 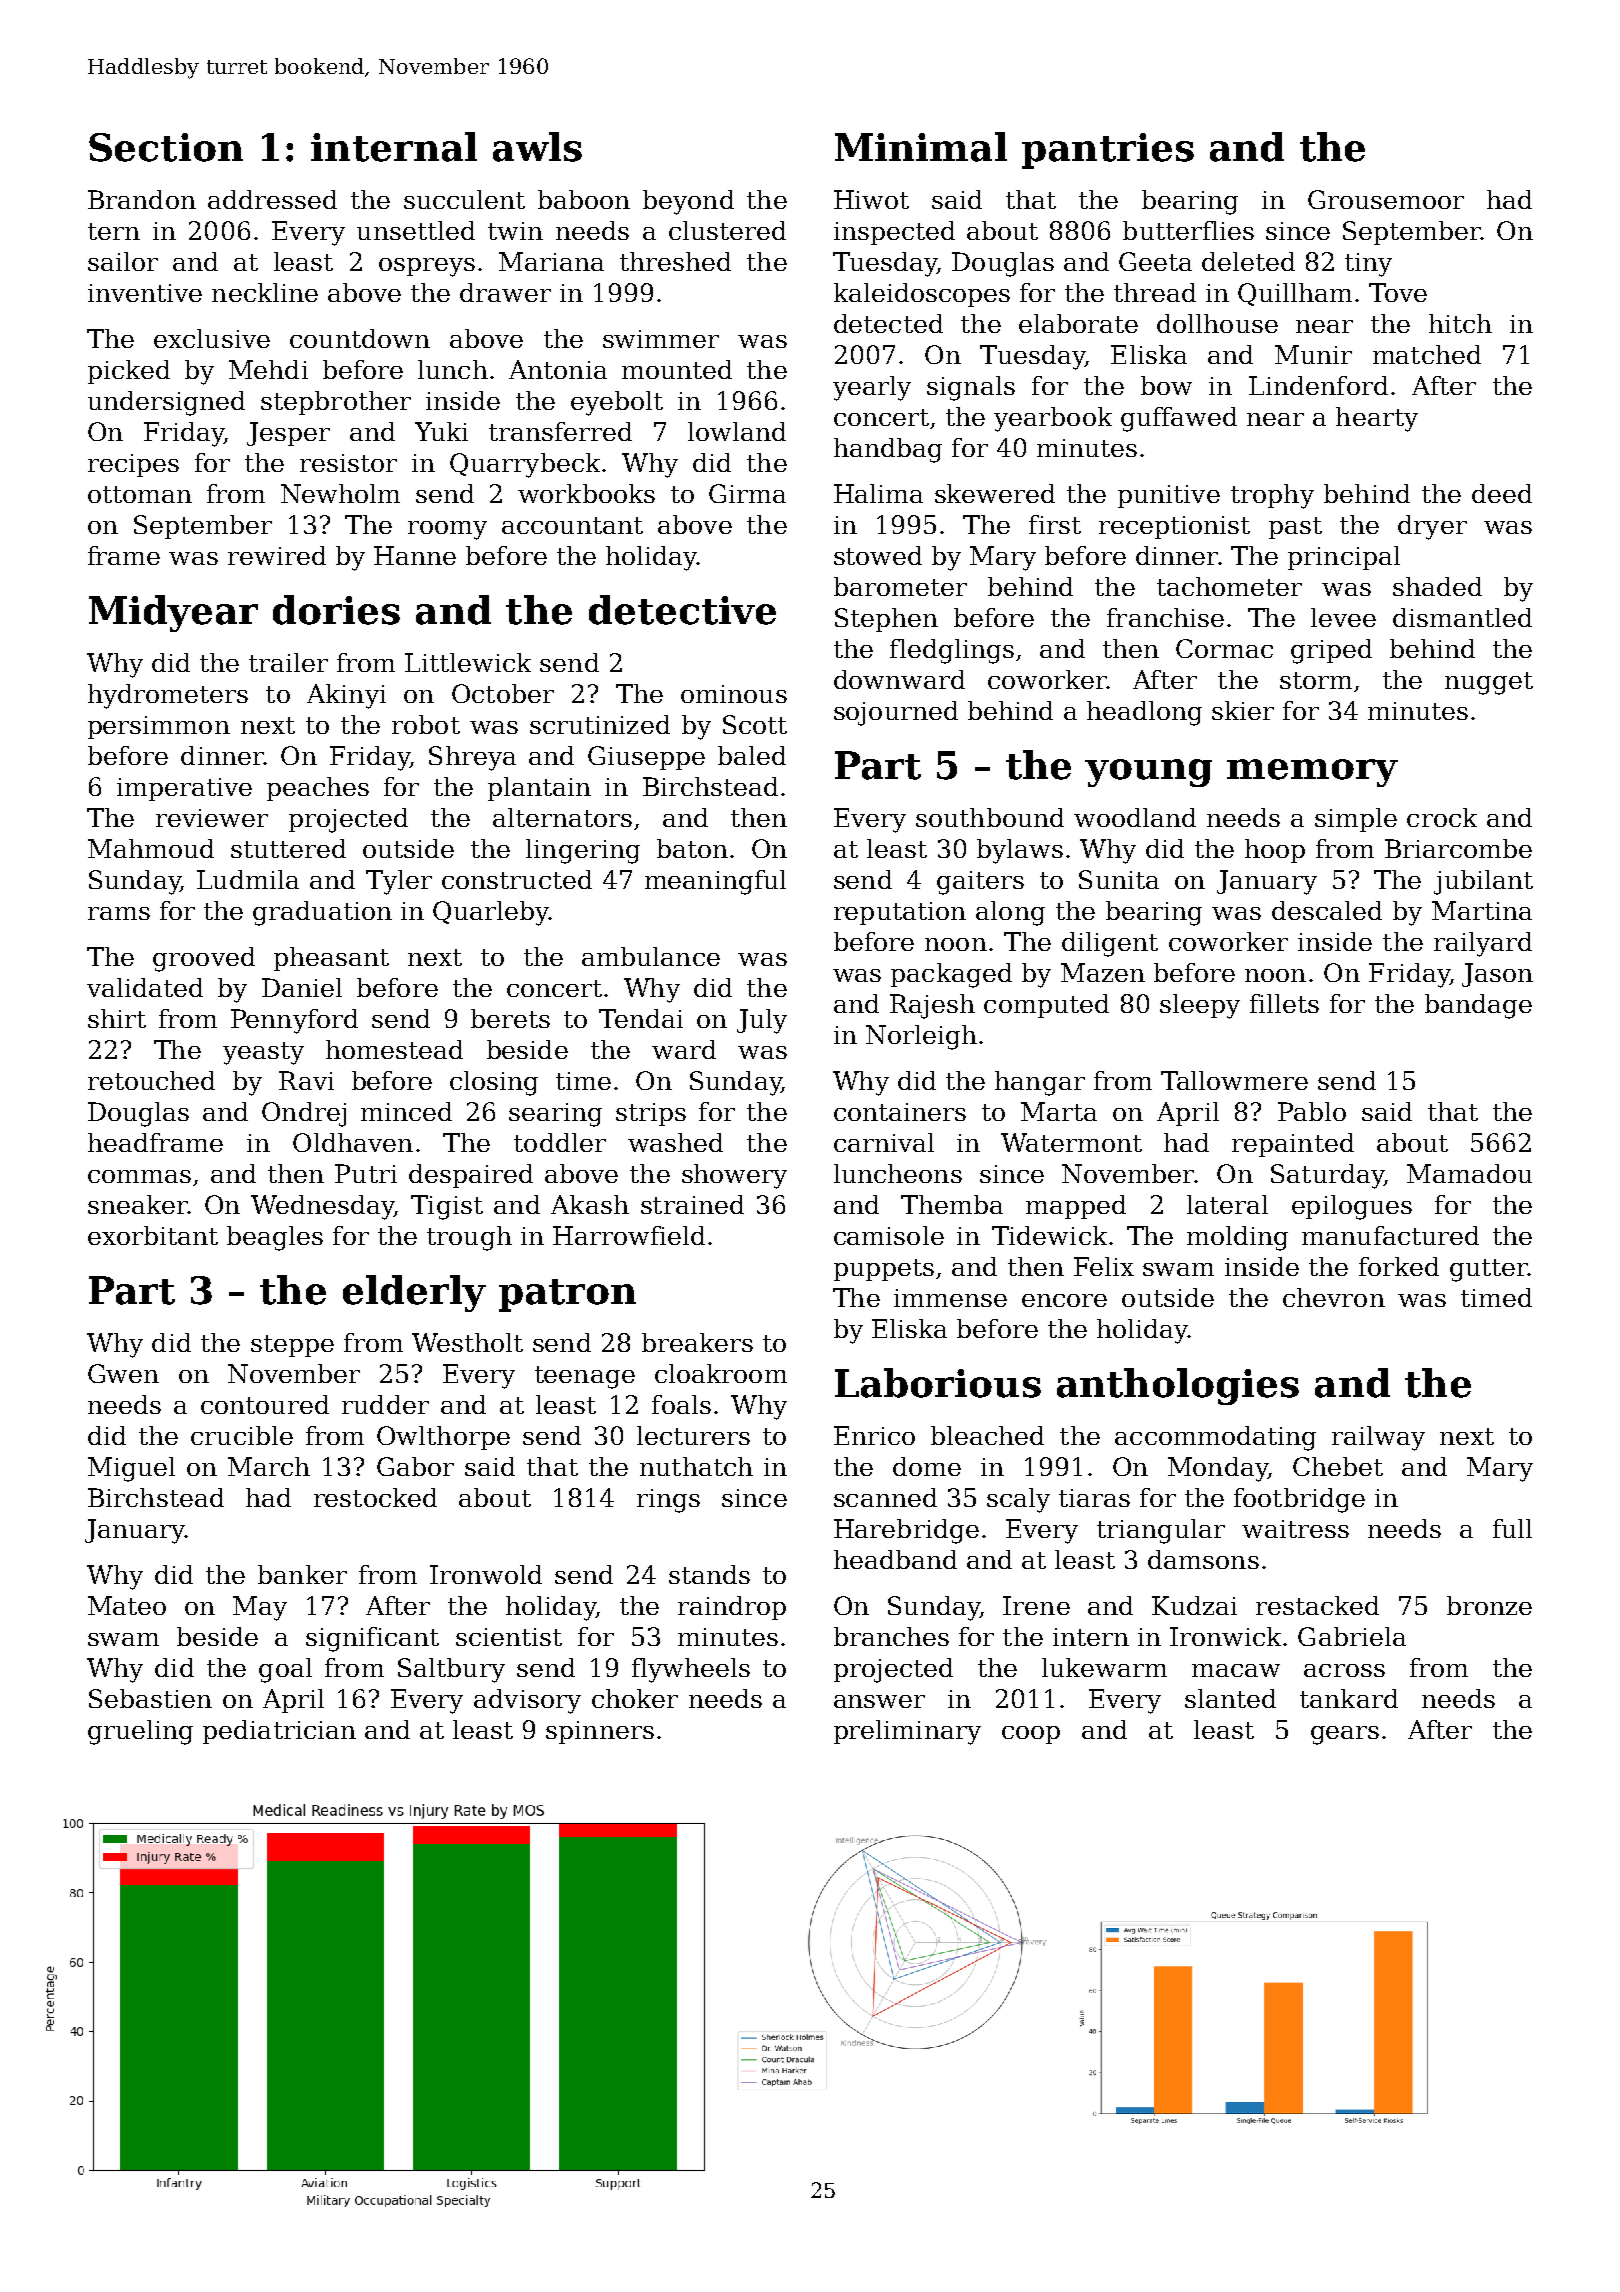 What do you see at coordinates (896, 713) in the page?
I see `sojourned` at bounding box center [896, 713].
